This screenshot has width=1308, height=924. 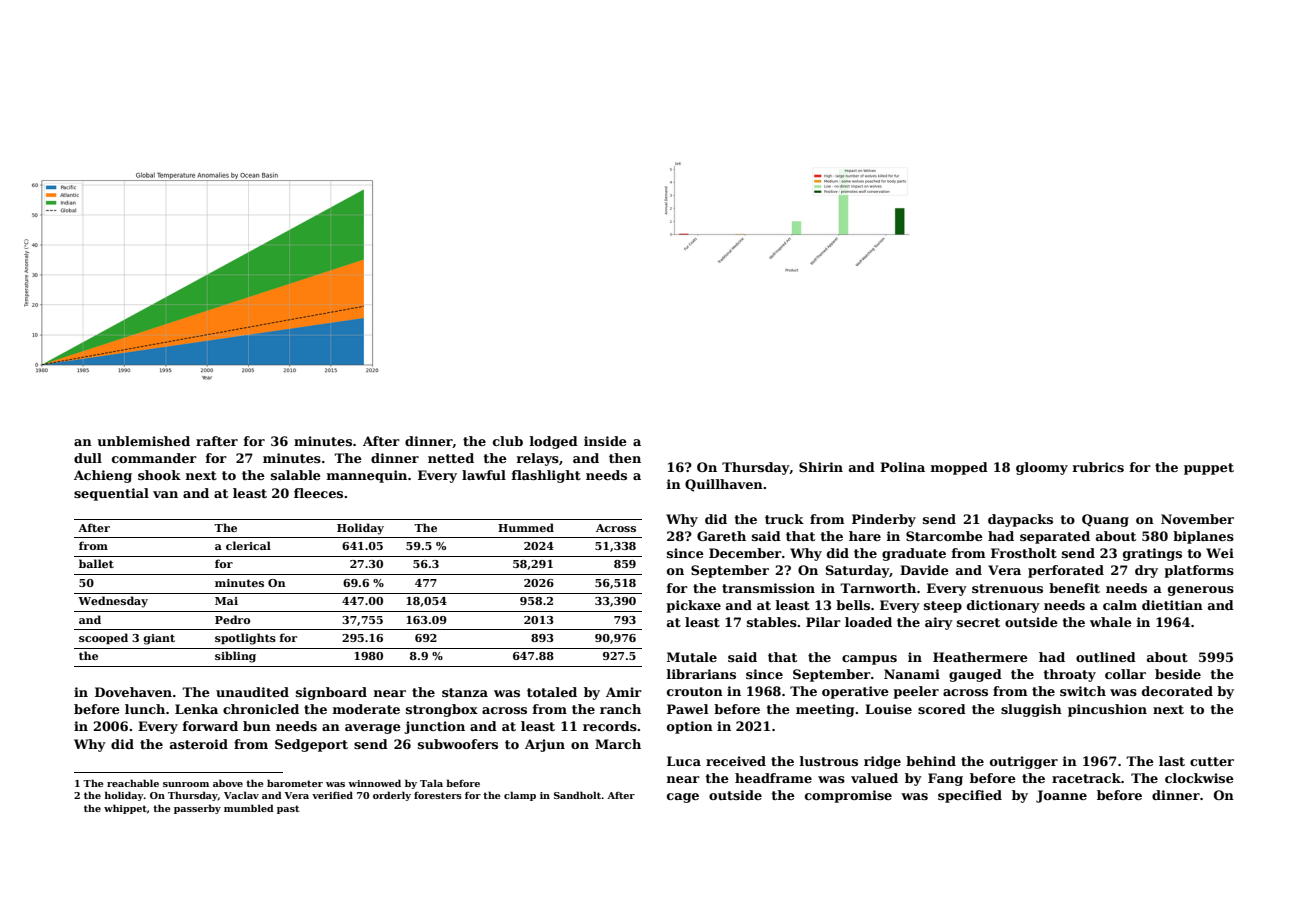 I want to click on puppet, so click(x=1209, y=469).
